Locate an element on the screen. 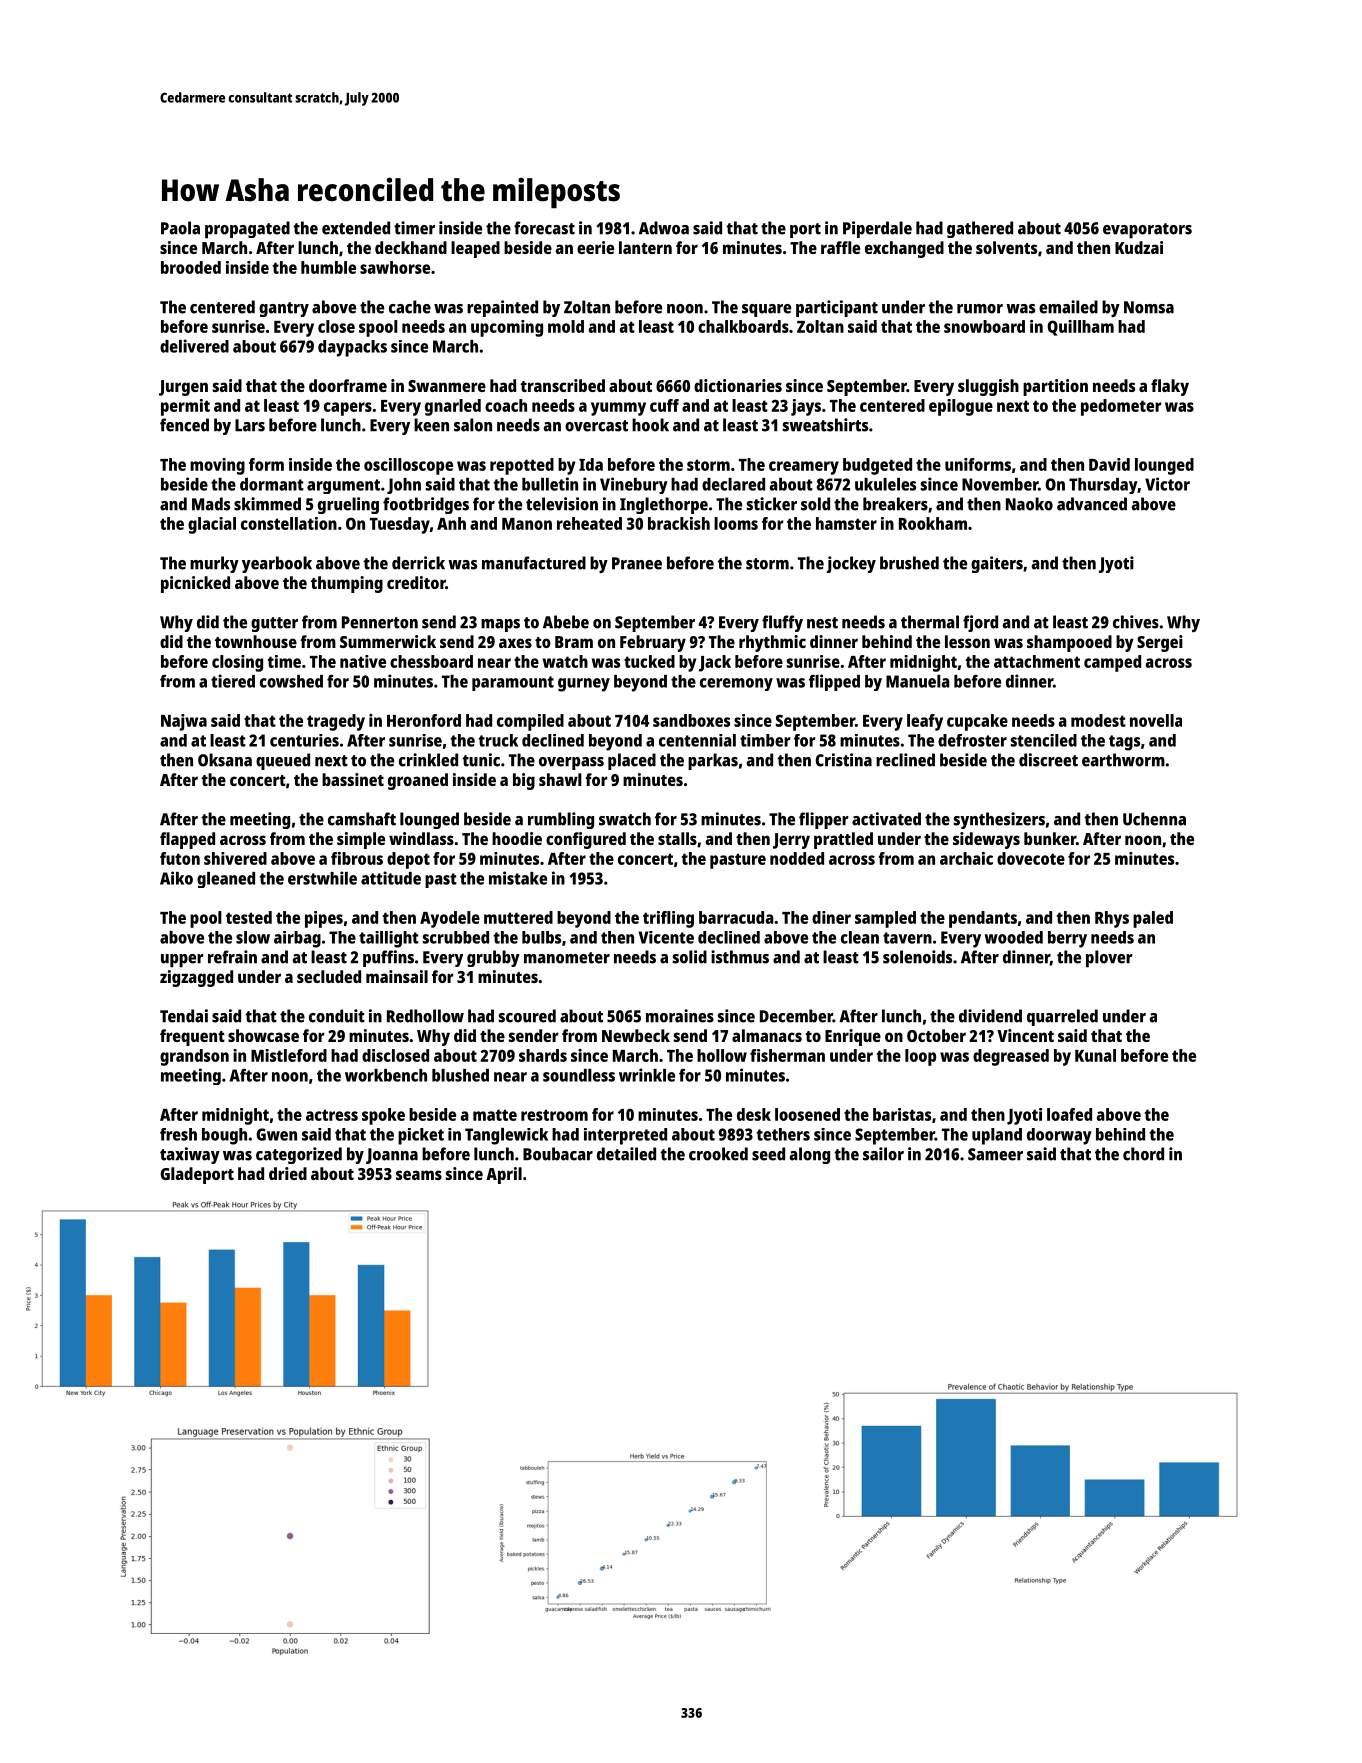 This screenshot has width=1362, height=1763. townhouse is located at coordinates (256, 641).
